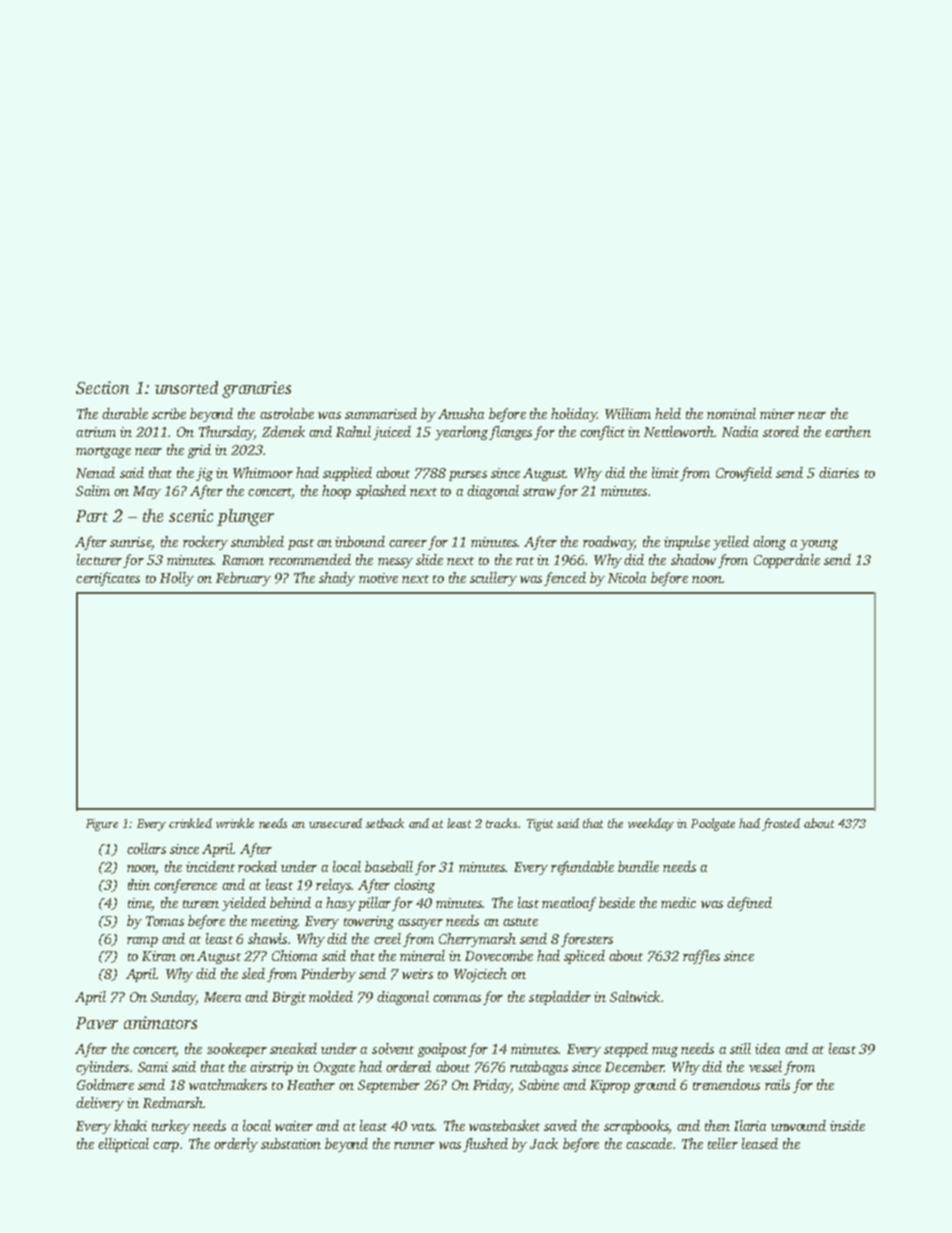 The width and height of the document is (952, 1233). Describe the element at coordinates (499, 955) in the document. I see `Dovecombe` at that location.
